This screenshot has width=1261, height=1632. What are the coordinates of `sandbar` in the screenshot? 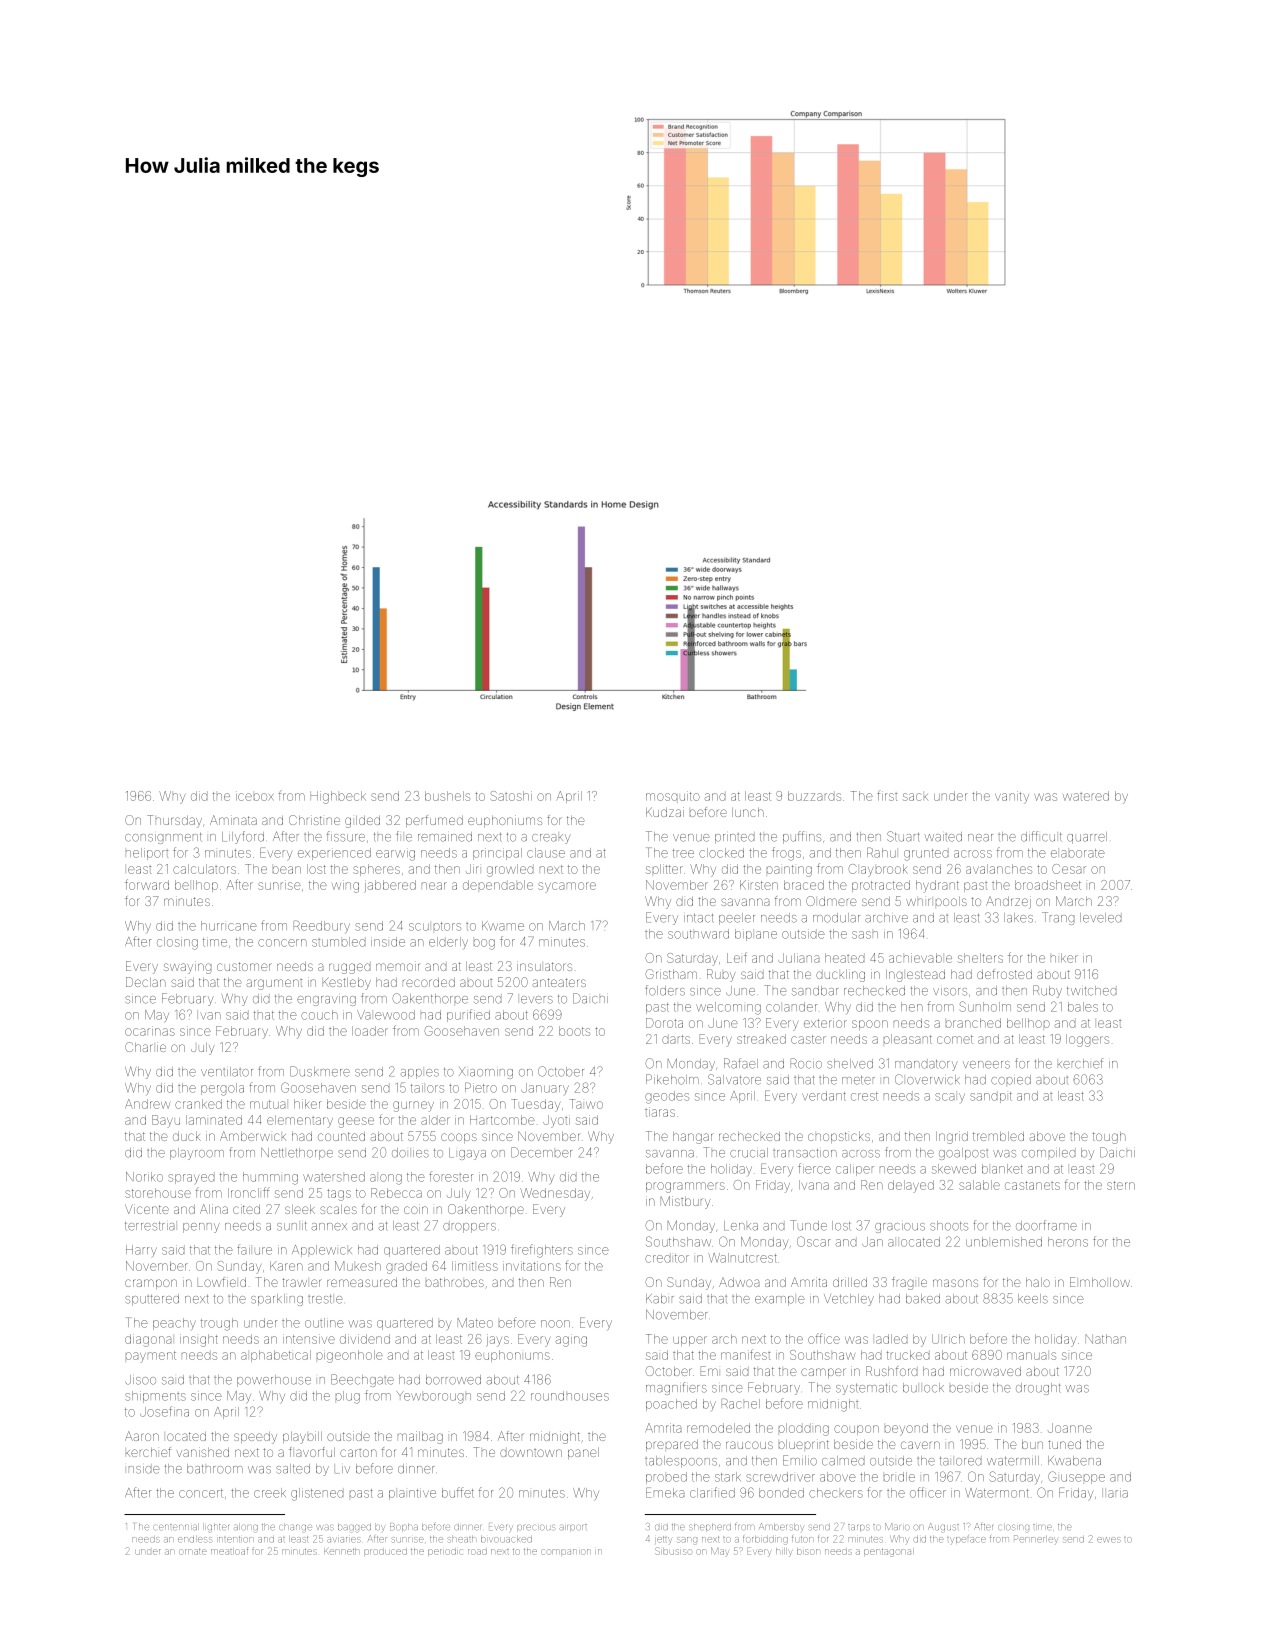 It's located at (815, 991).
